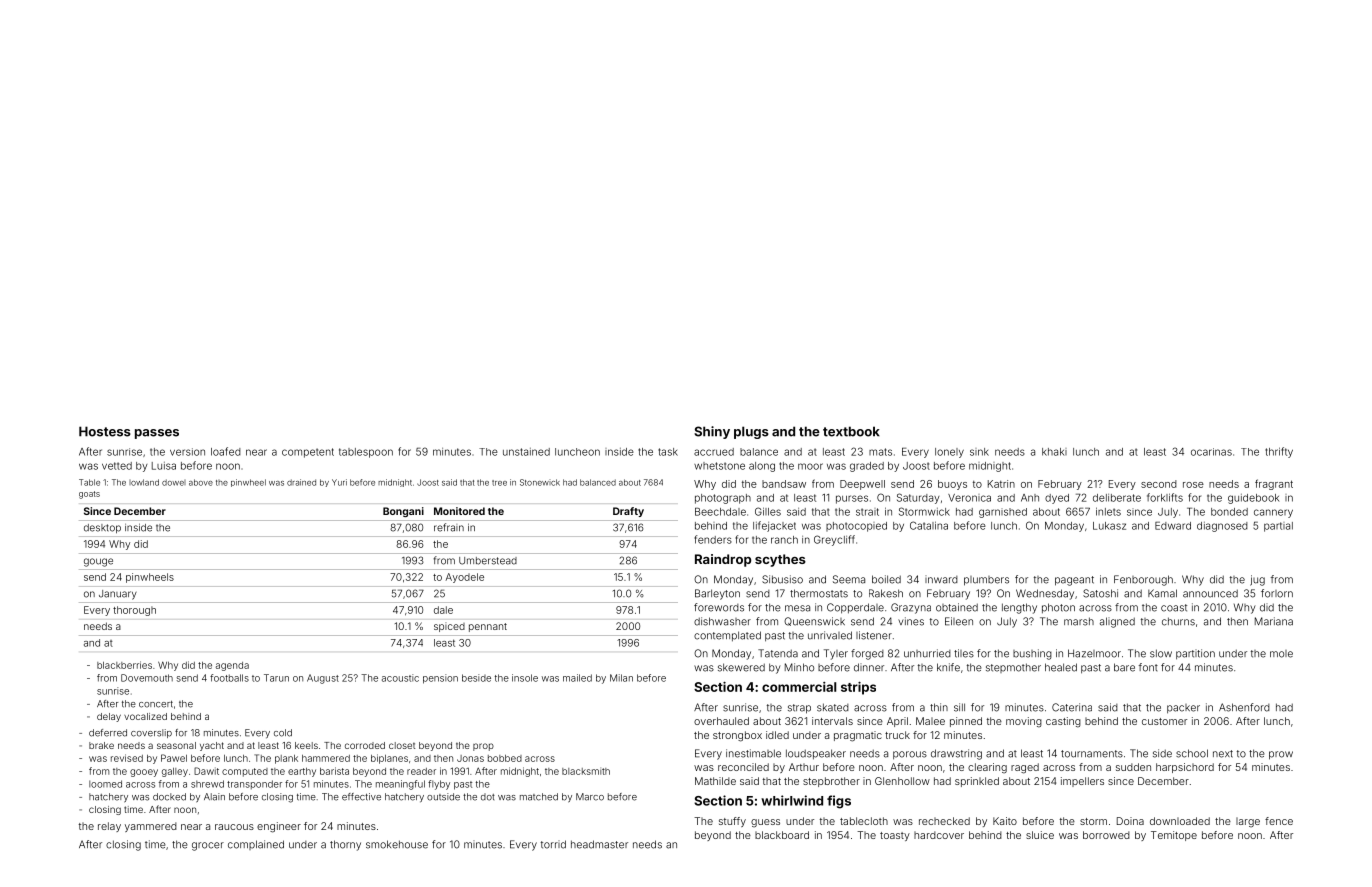 The width and height of the page is (1372, 887). I want to click on Umberstead, so click(488, 561).
